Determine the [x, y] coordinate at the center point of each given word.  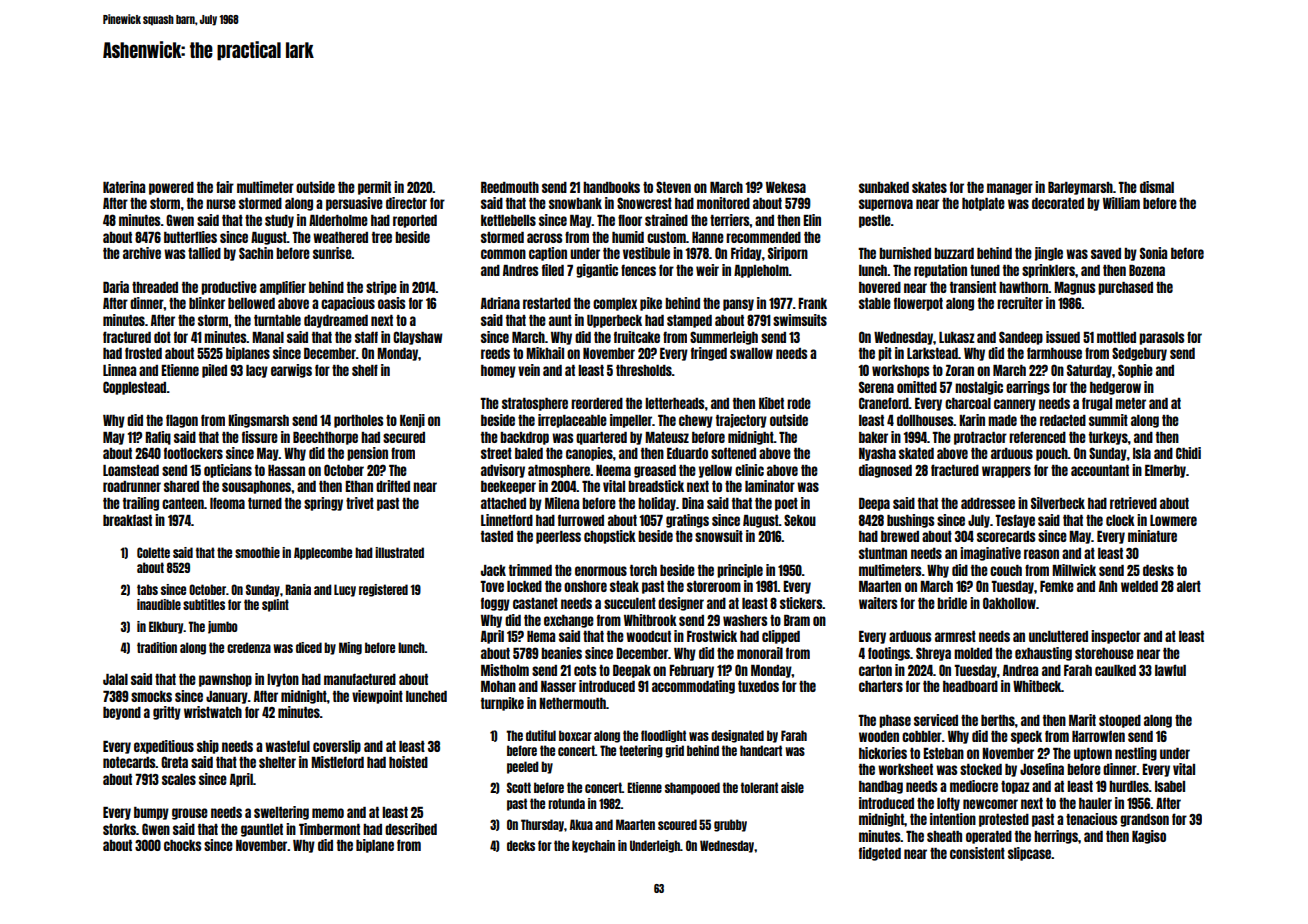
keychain [593, 846]
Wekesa [786, 187]
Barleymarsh [1080, 188]
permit [374, 188]
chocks [182, 845]
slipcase [1029, 854]
